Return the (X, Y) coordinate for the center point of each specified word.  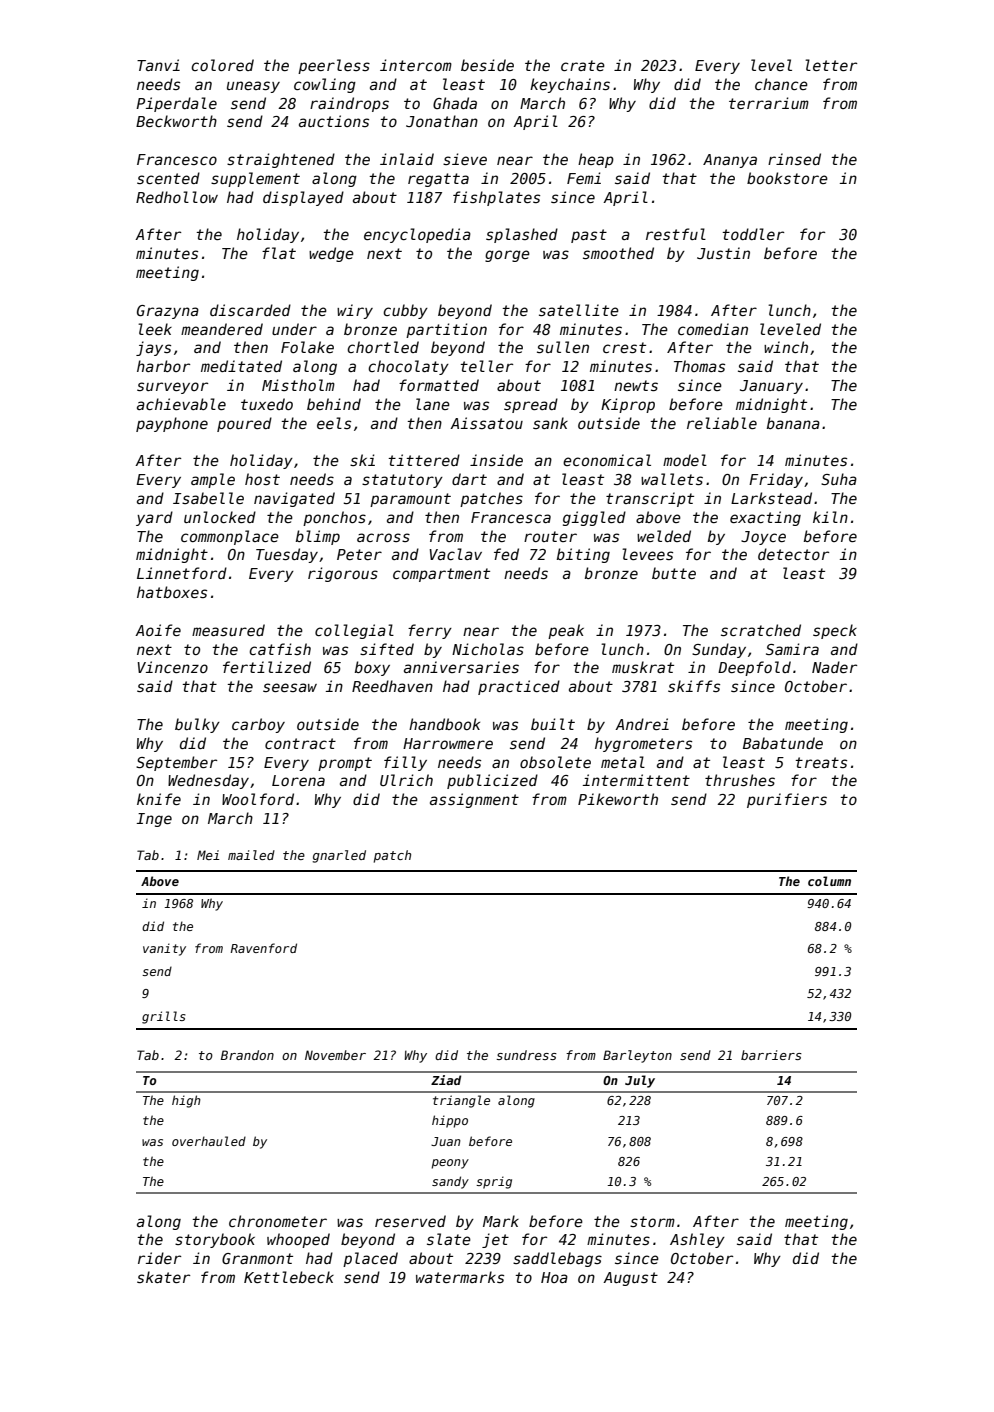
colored (222, 65)
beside (487, 65)
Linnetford (182, 573)
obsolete (555, 762)
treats (821, 762)
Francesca (511, 517)
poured (244, 424)
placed (370, 1259)
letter (831, 65)
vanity (164, 949)
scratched (761, 630)
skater (163, 1277)
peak (566, 631)
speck (835, 631)
